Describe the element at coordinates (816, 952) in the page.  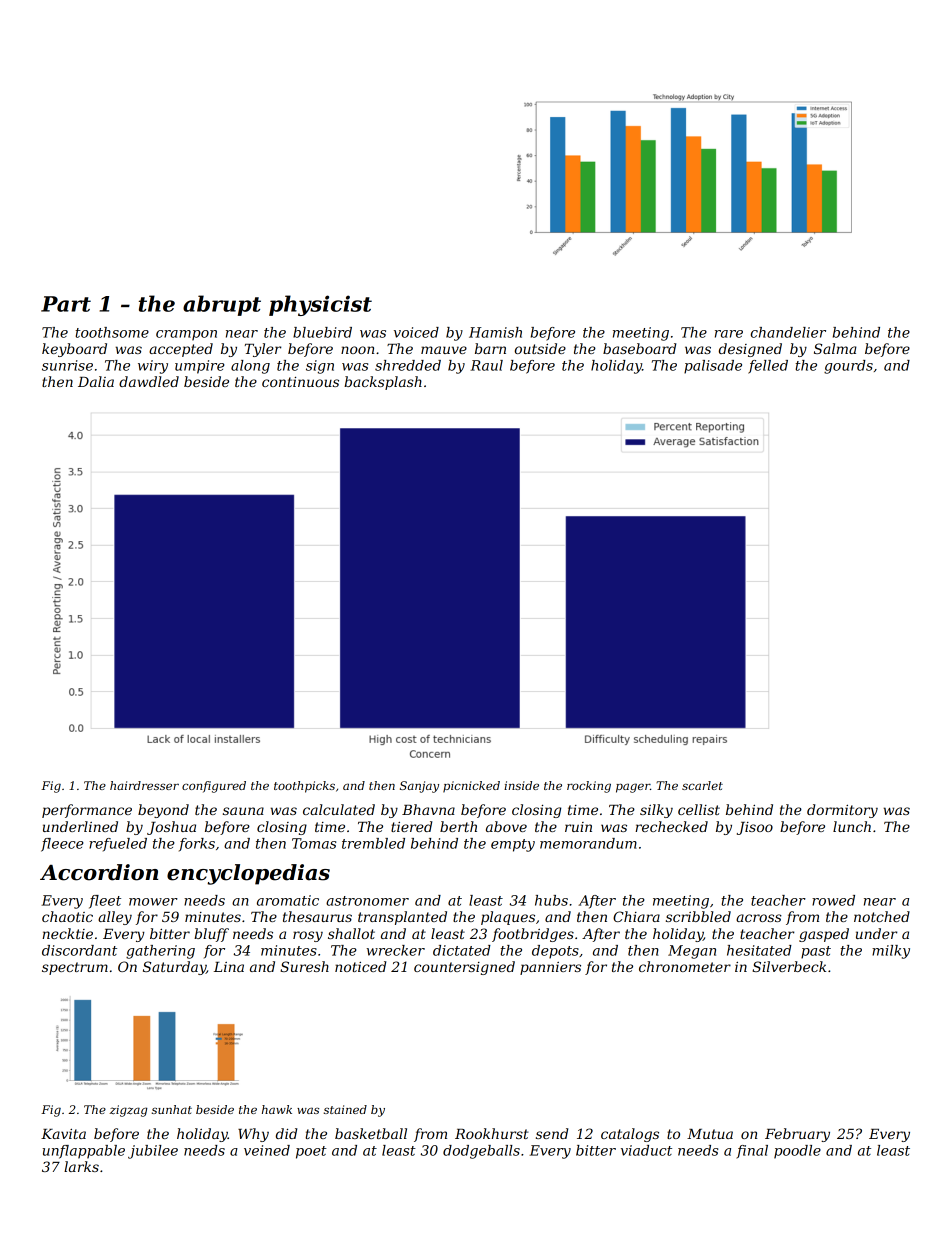
I see `past` at that location.
